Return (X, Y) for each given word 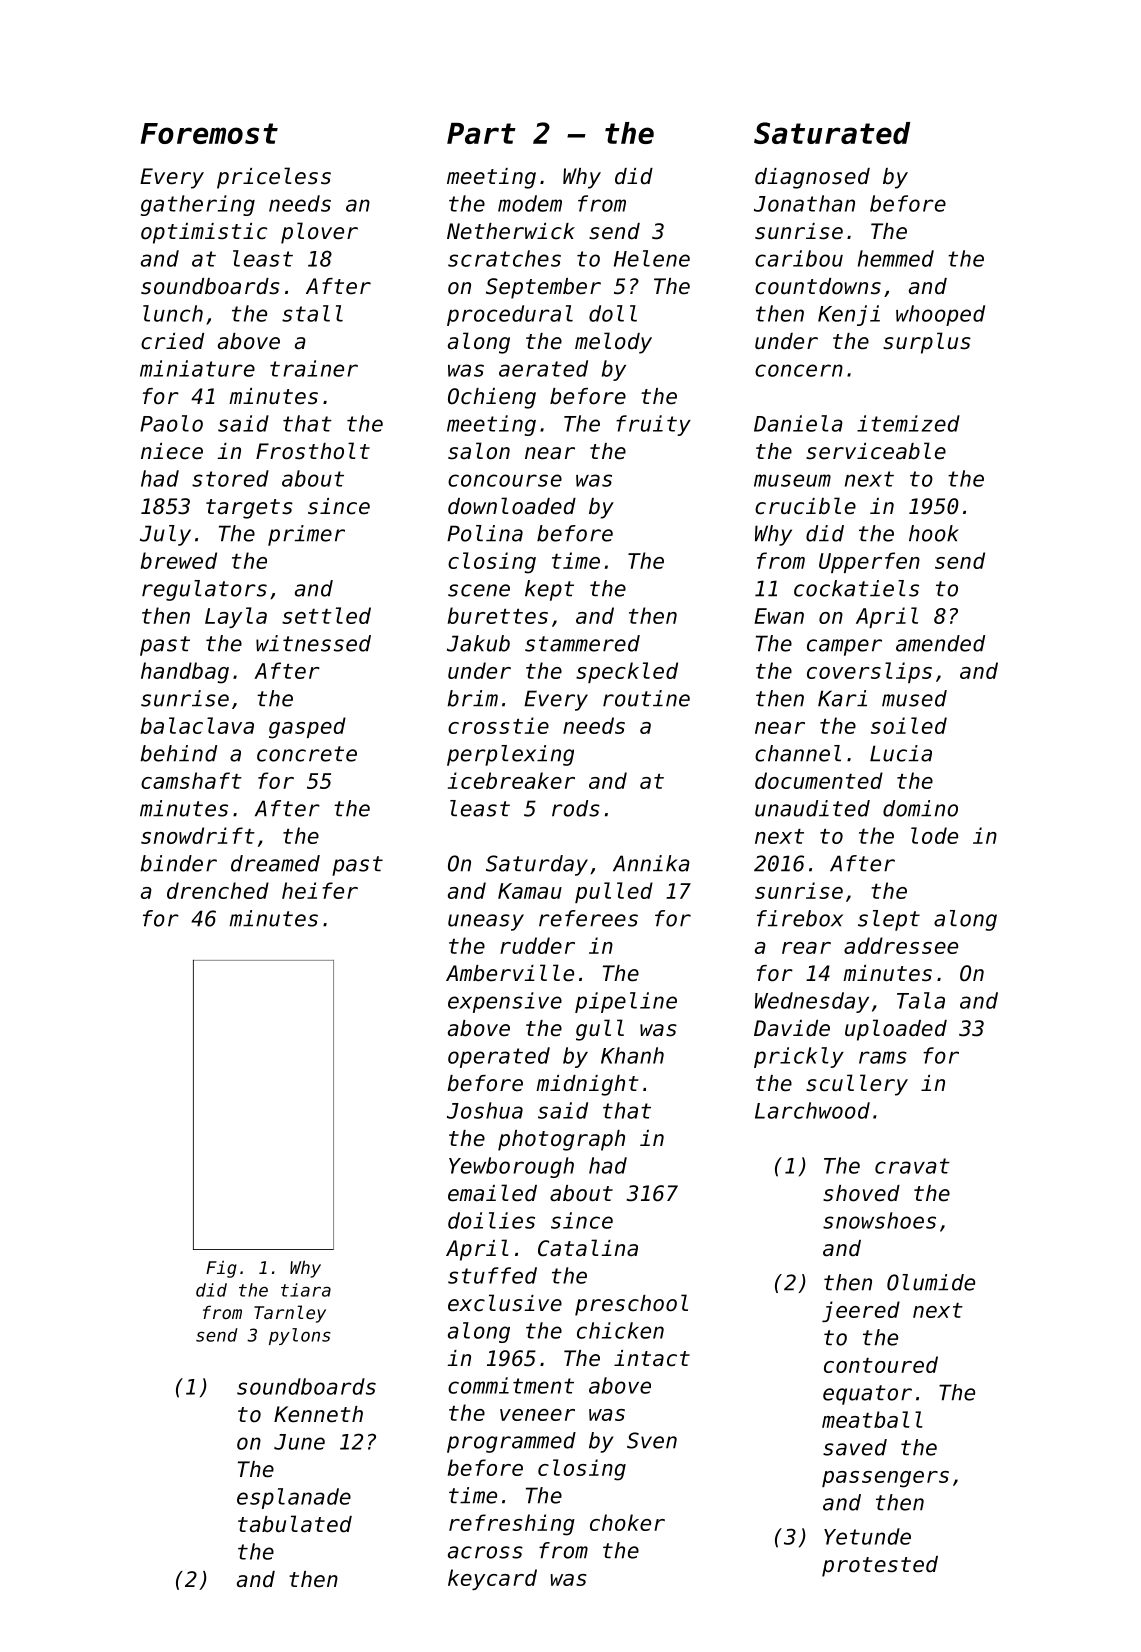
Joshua (485, 1110)
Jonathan (804, 203)
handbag (185, 673)
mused (914, 698)
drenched (218, 890)
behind (179, 753)
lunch (173, 313)
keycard (492, 1579)
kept (549, 590)
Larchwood (812, 1110)
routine (646, 698)
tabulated (295, 1524)
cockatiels (856, 588)
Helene (652, 258)
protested (880, 1566)
